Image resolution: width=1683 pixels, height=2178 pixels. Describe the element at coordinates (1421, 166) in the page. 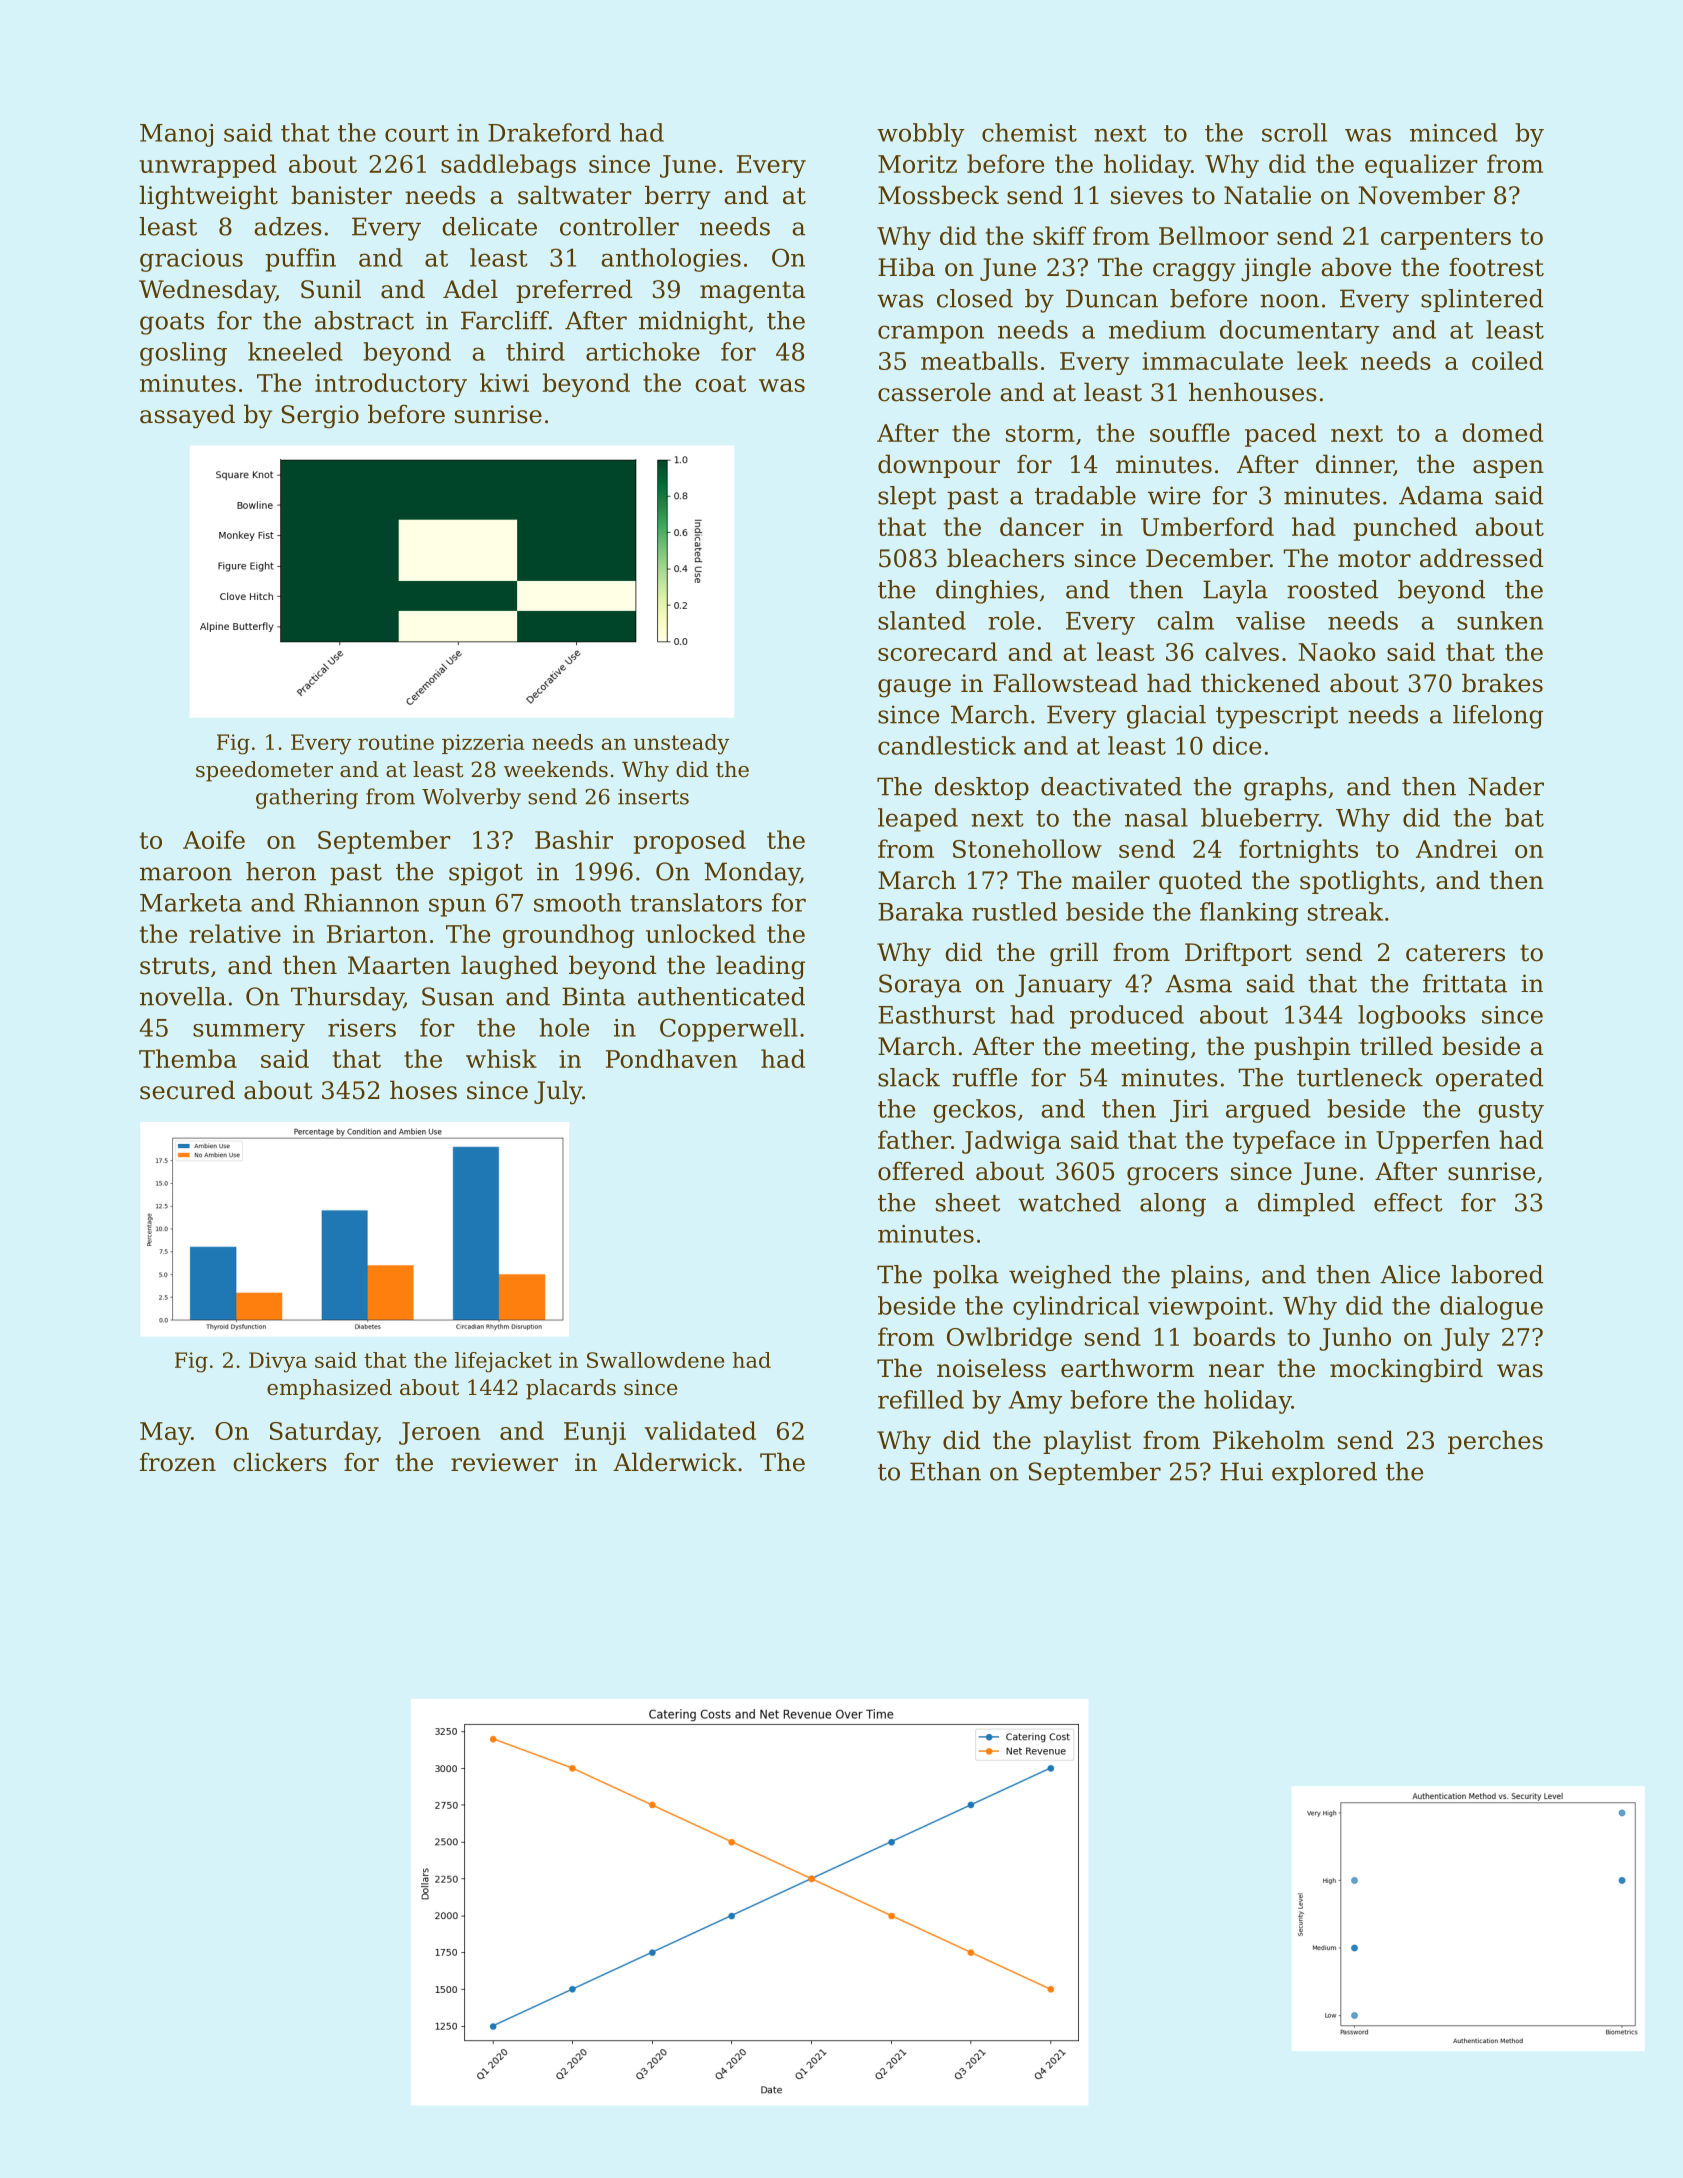

I see `equalizer` at that location.
